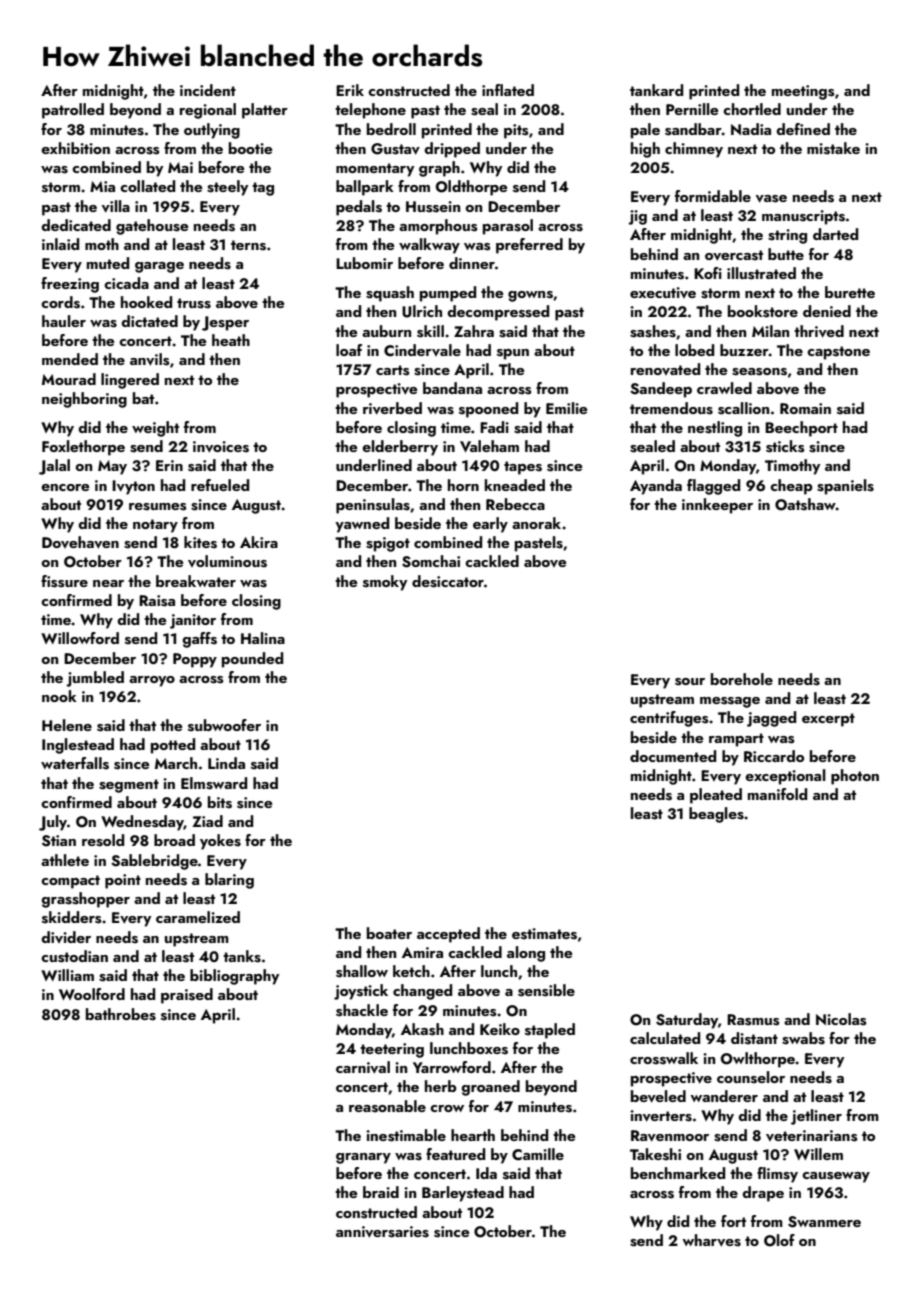 This image has height=1308, width=924. I want to click on bathrobes, so click(121, 1014).
